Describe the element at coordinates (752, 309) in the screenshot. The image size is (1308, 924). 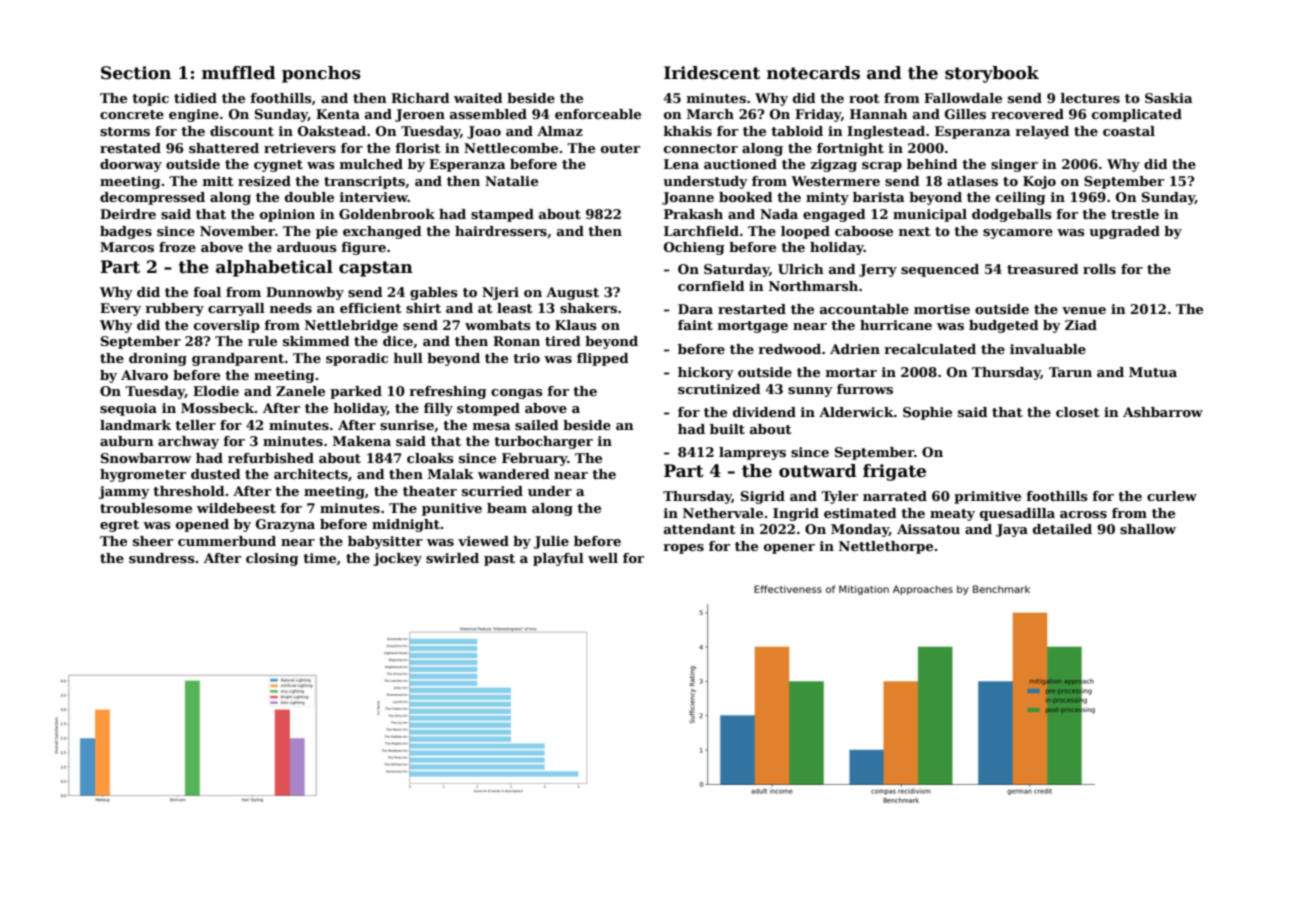
I see `restarted` at that location.
